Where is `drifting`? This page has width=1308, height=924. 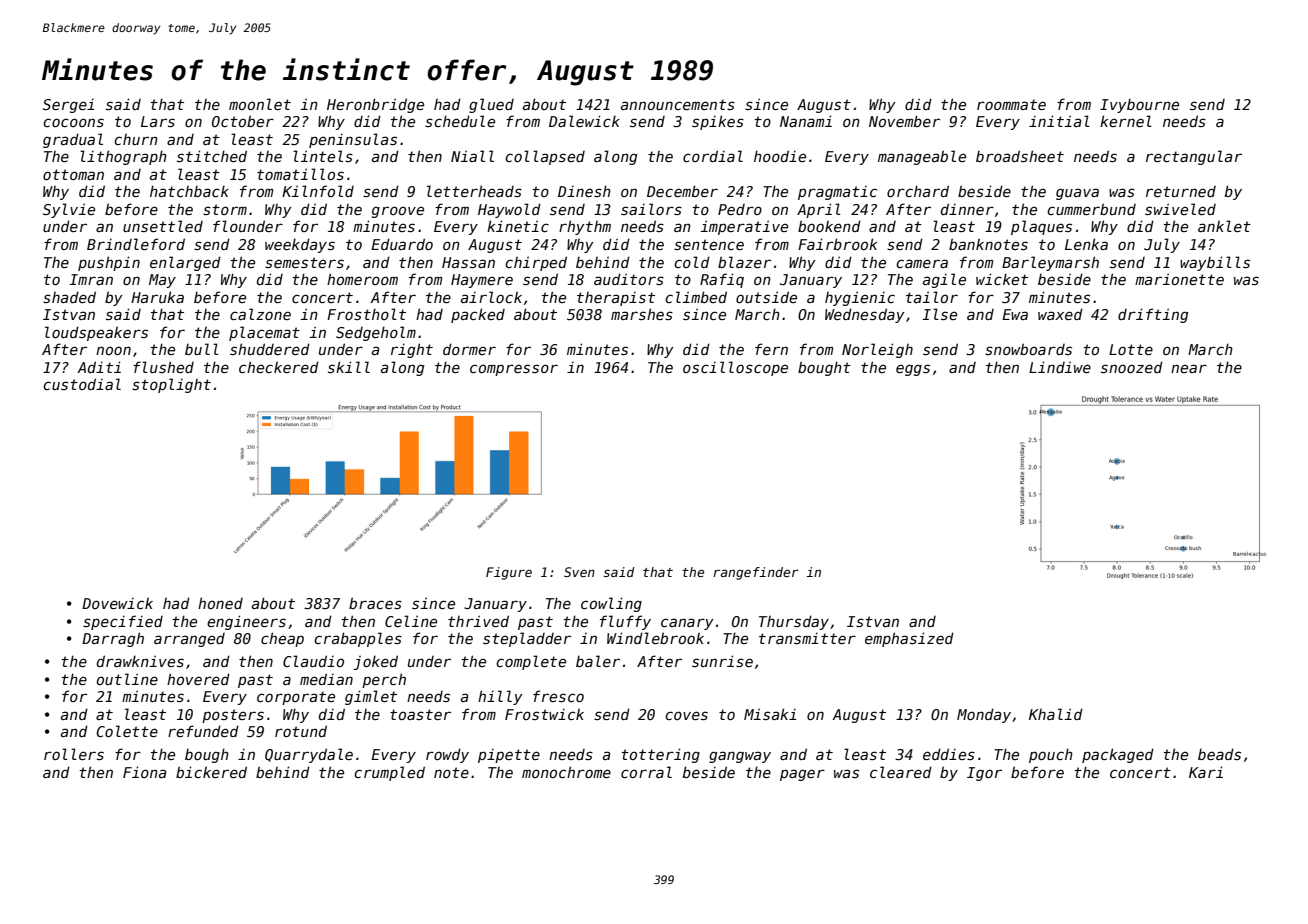 drifting is located at coordinates (1153, 315).
